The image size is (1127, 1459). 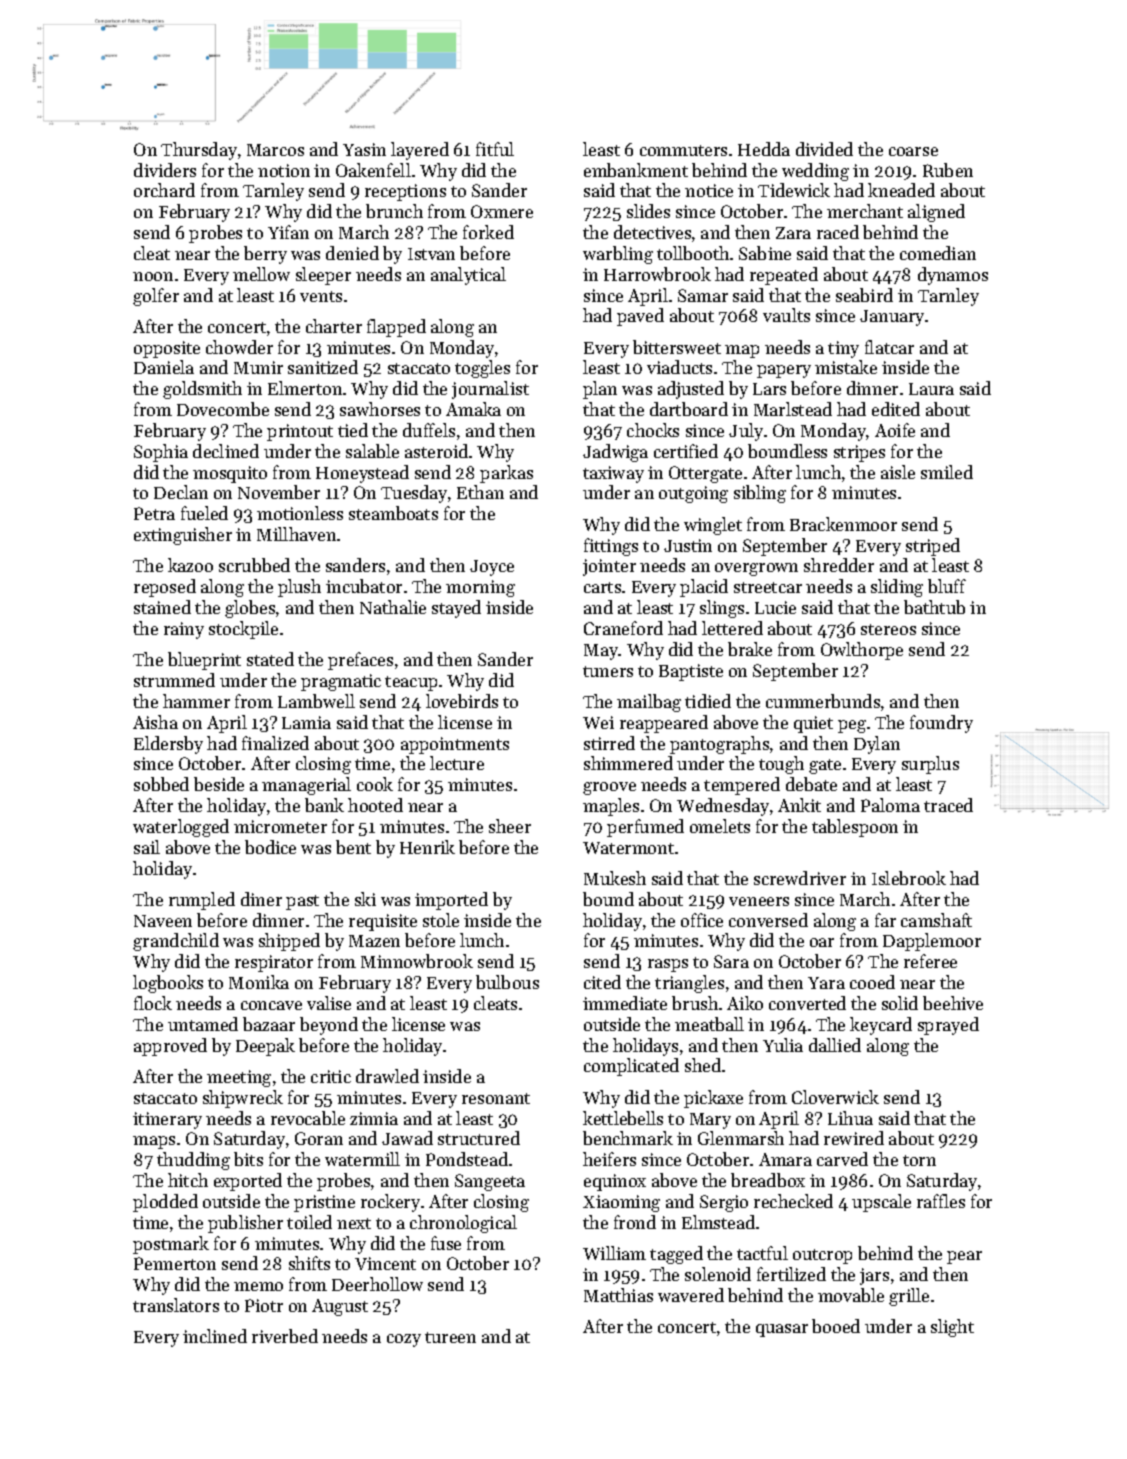 What do you see at coordinates (153, 1003) in the screenshot?
I see `flock` at bounding box center [153, 1003].
